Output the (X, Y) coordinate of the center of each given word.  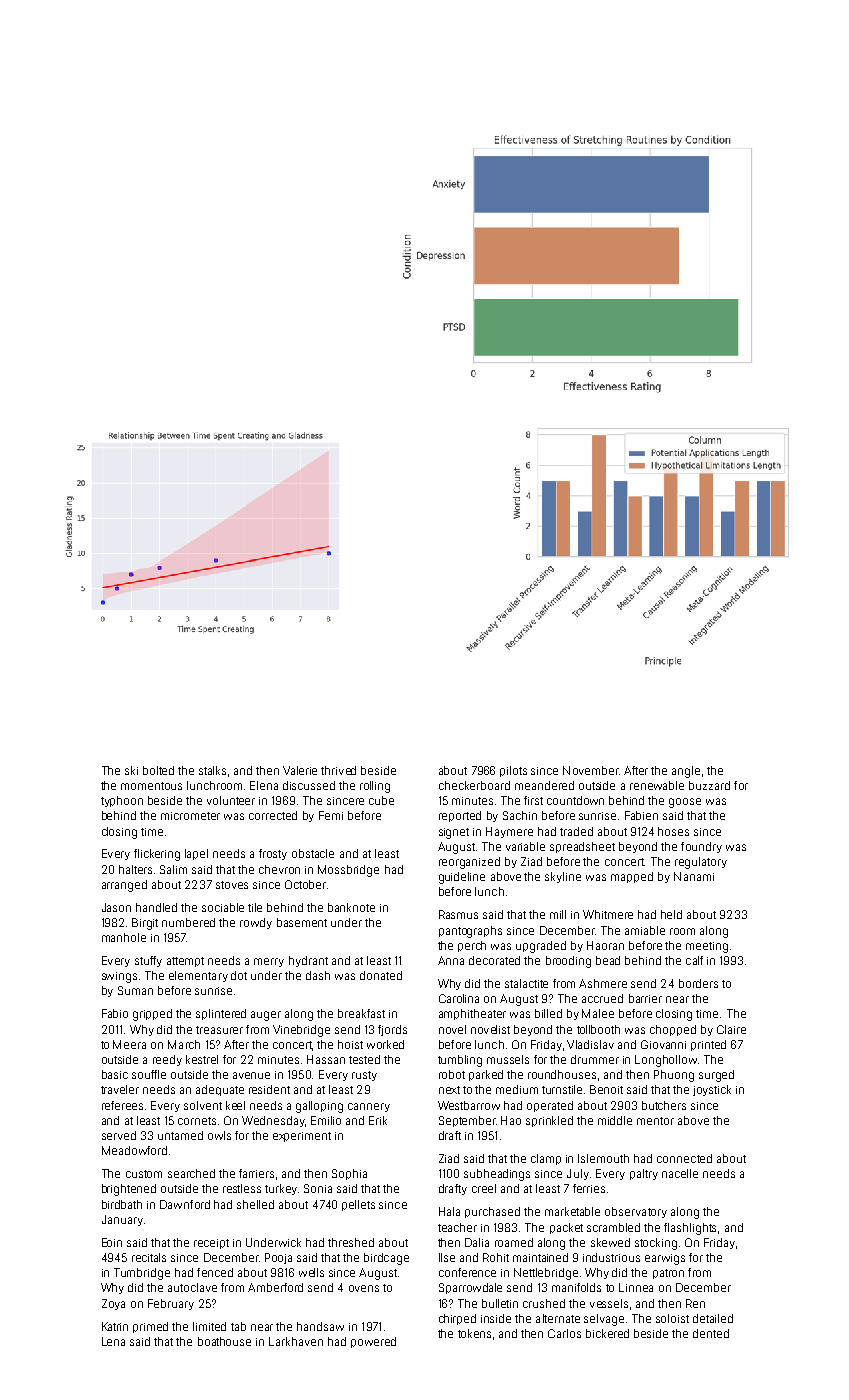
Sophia (349, 1174)
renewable (657, 785)
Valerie (300, 770)
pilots (513, 771)
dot (239, 975)
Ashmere (603, 983)
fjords (392, 1030)
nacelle (680, 1173)
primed (150, 1327)
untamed (180, 1135)
